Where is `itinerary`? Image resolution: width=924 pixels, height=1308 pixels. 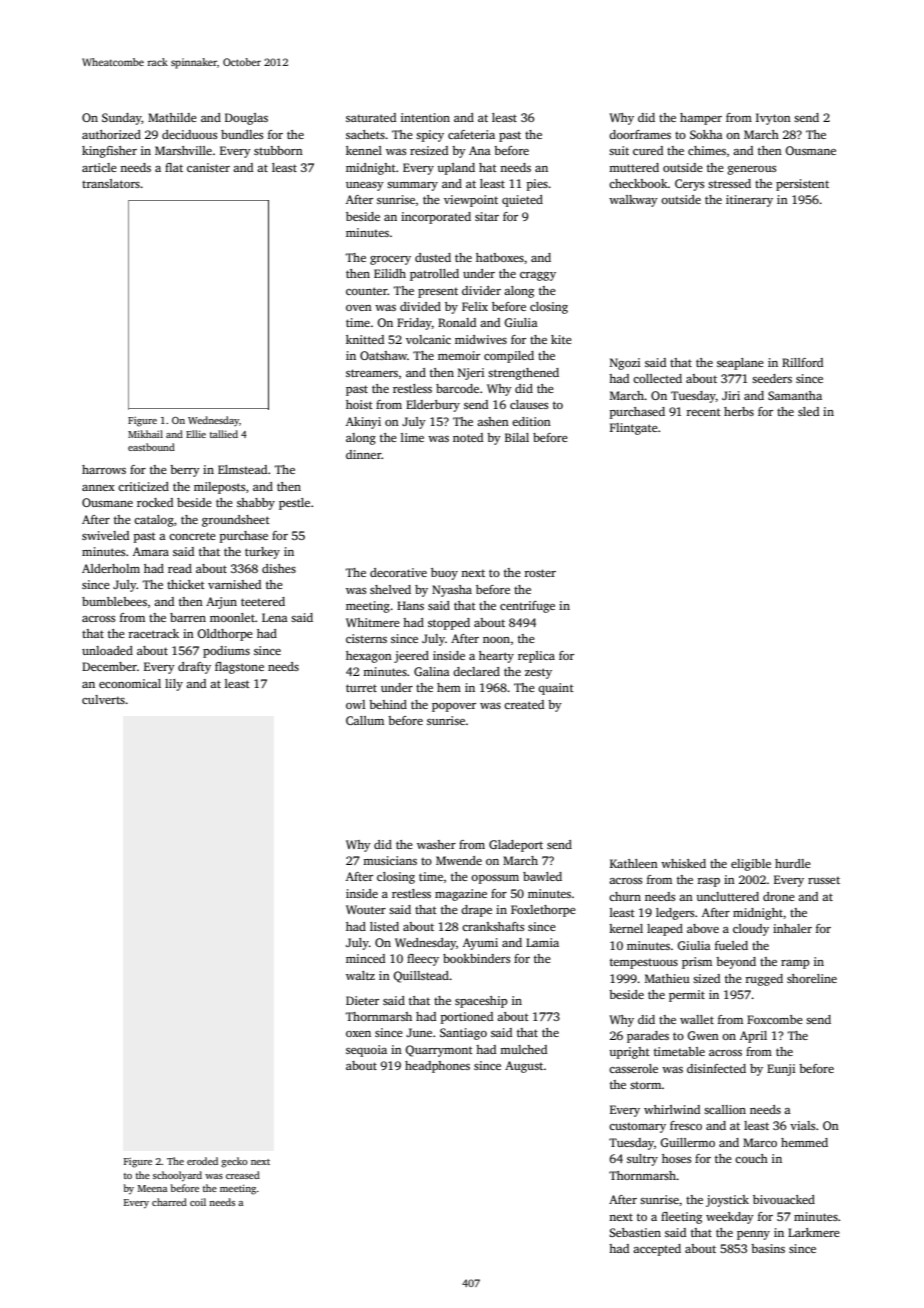
itinerary is located at coordinates (749, 201).
